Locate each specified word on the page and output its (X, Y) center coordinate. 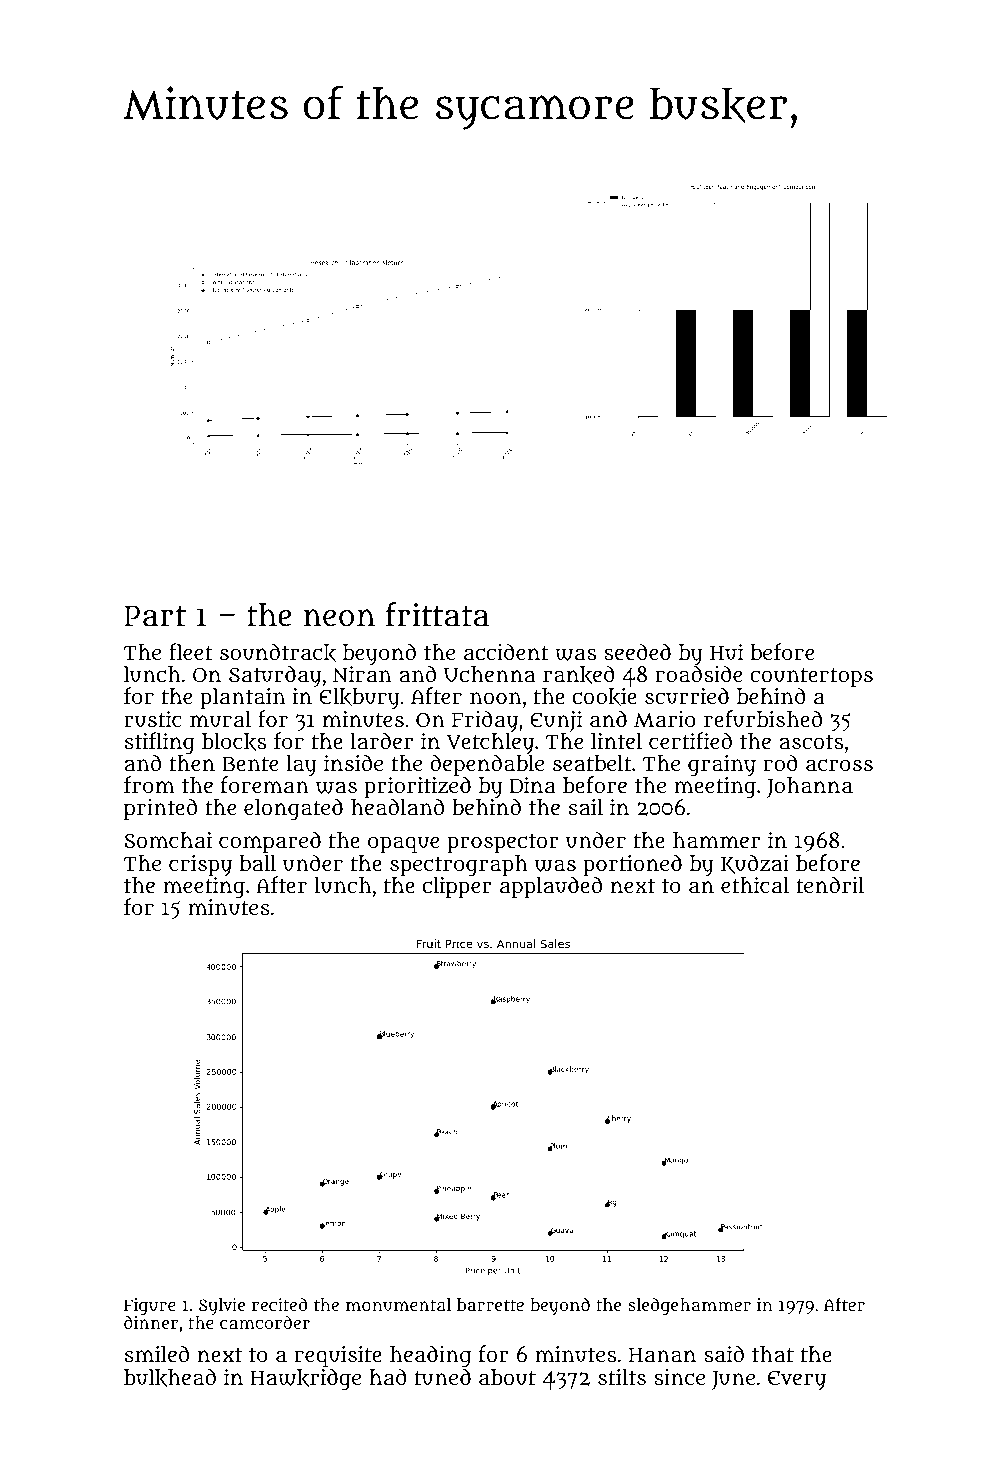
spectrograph (459, 866)
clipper (457, 887)
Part (155, 616)
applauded (551, 887)
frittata (437, 614)
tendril (830, 884)
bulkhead (170, 1377)
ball (257, 863)
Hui (726, 652)
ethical (755, 885)
